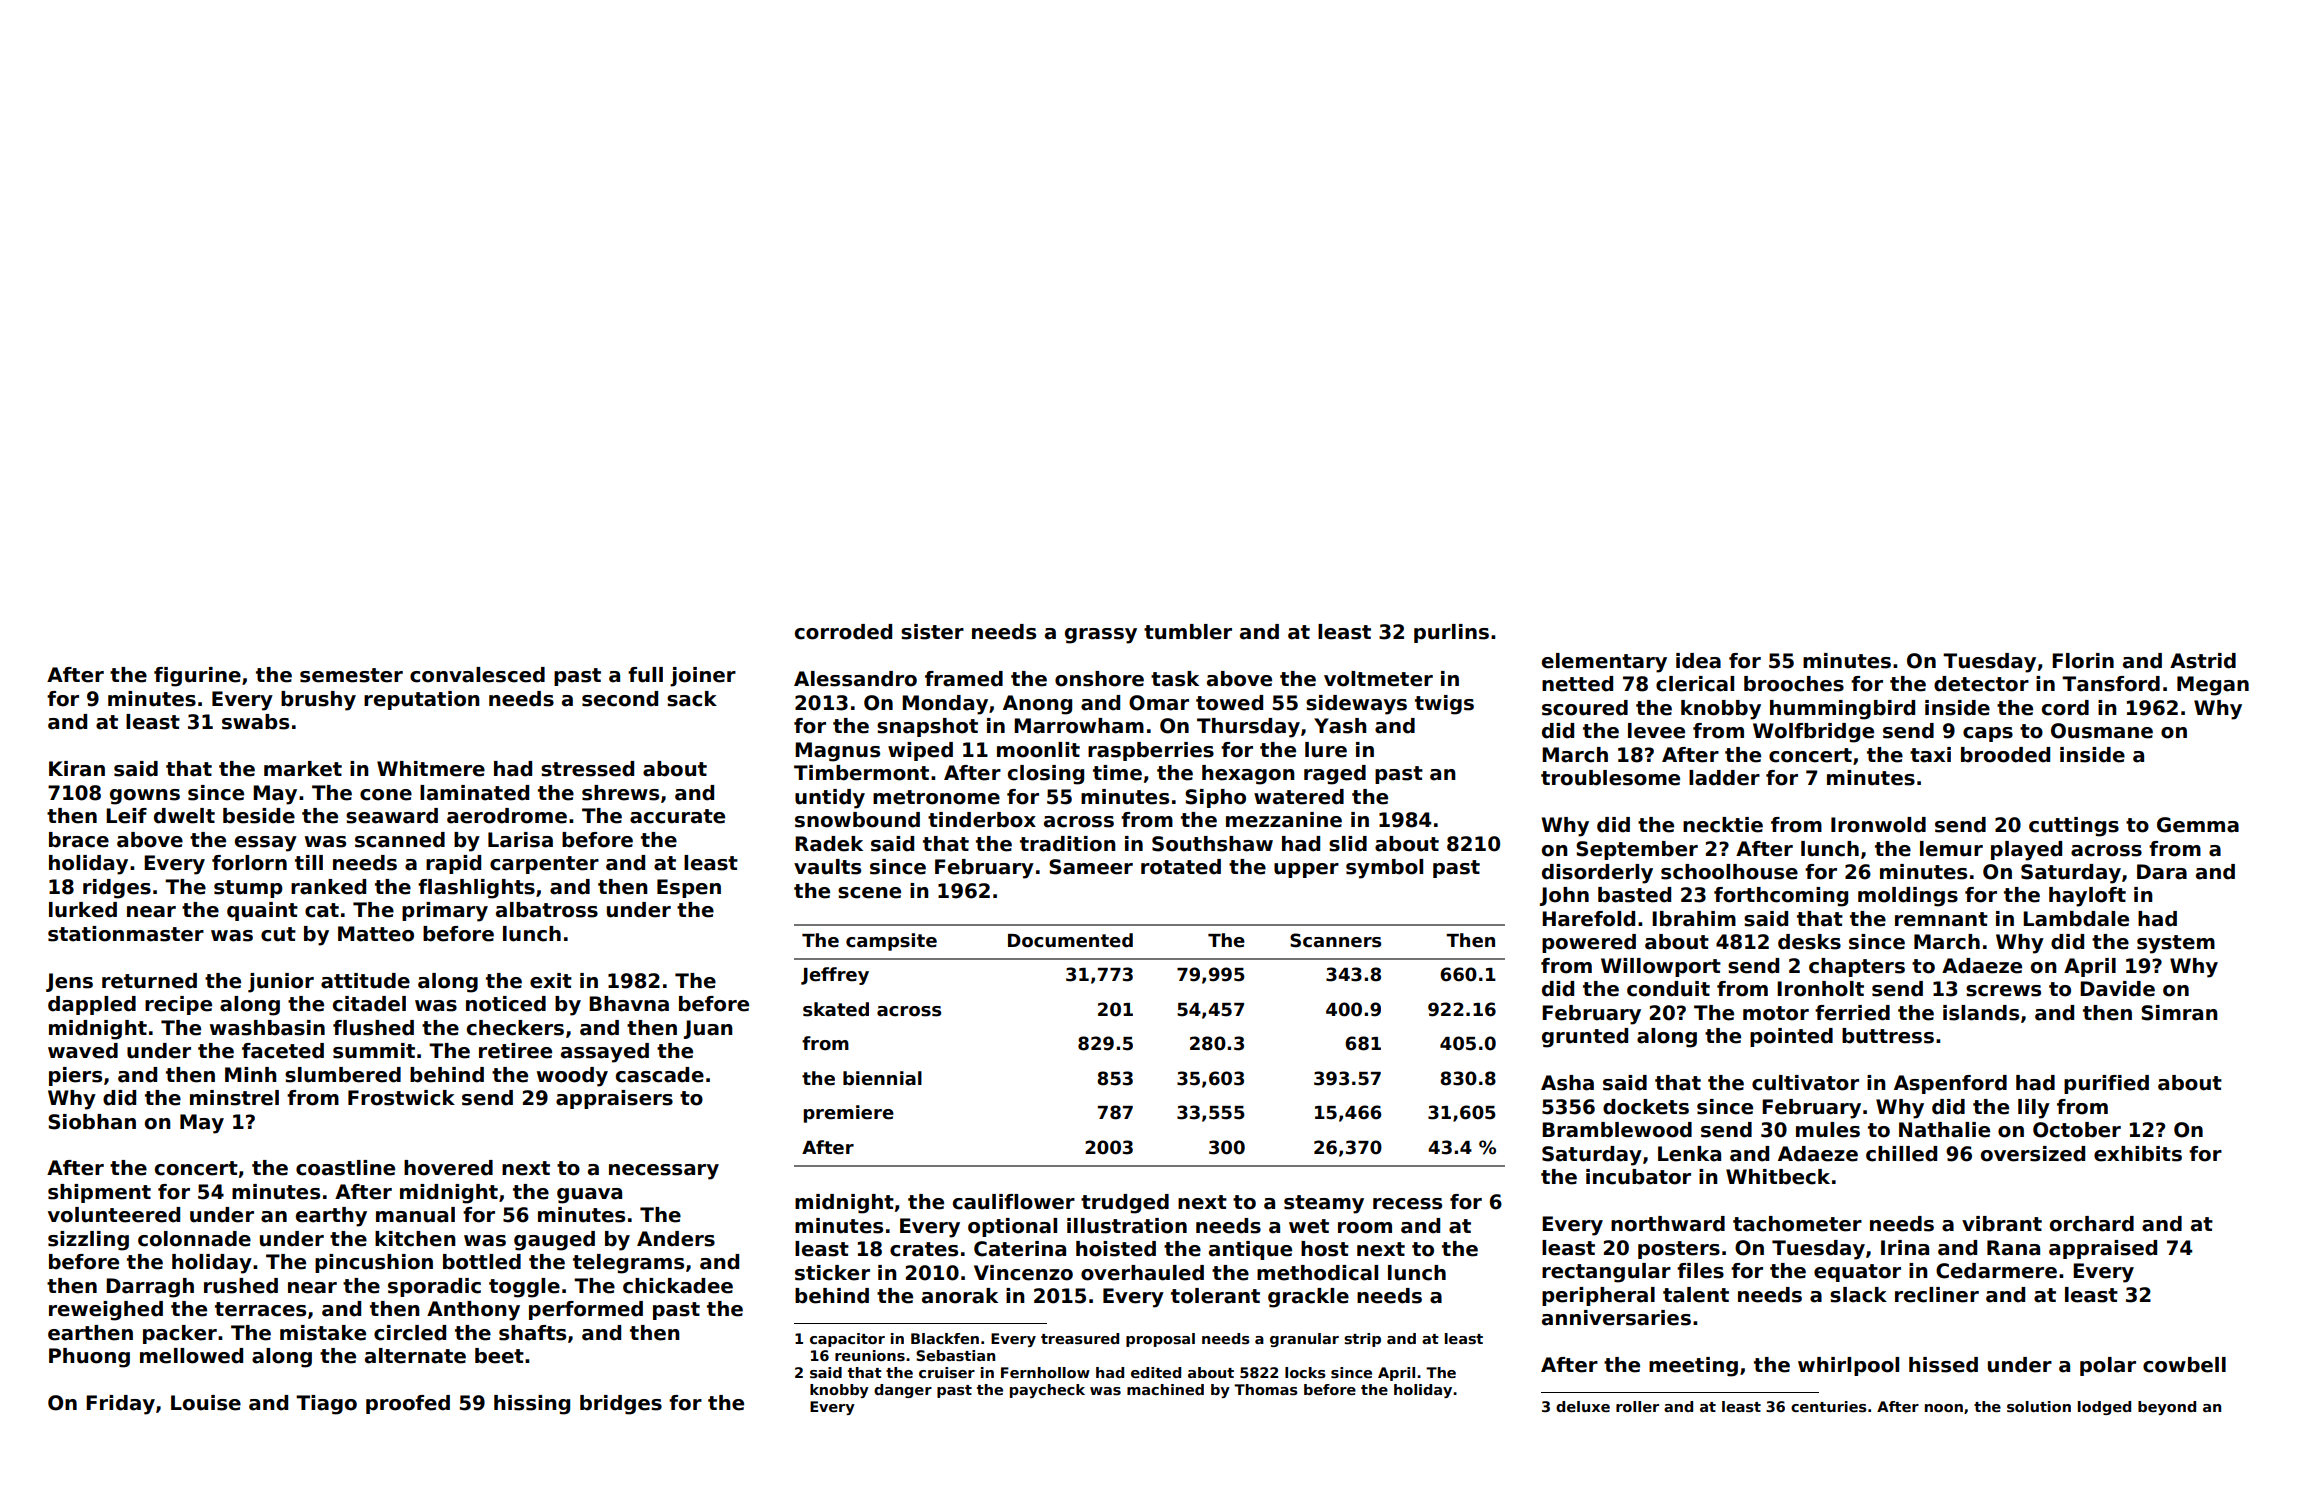 This screenshot has height=1488, width=2299. Describe the element at coordinates (532, 1405) in the screenshot. I see `hissing` at that location.
